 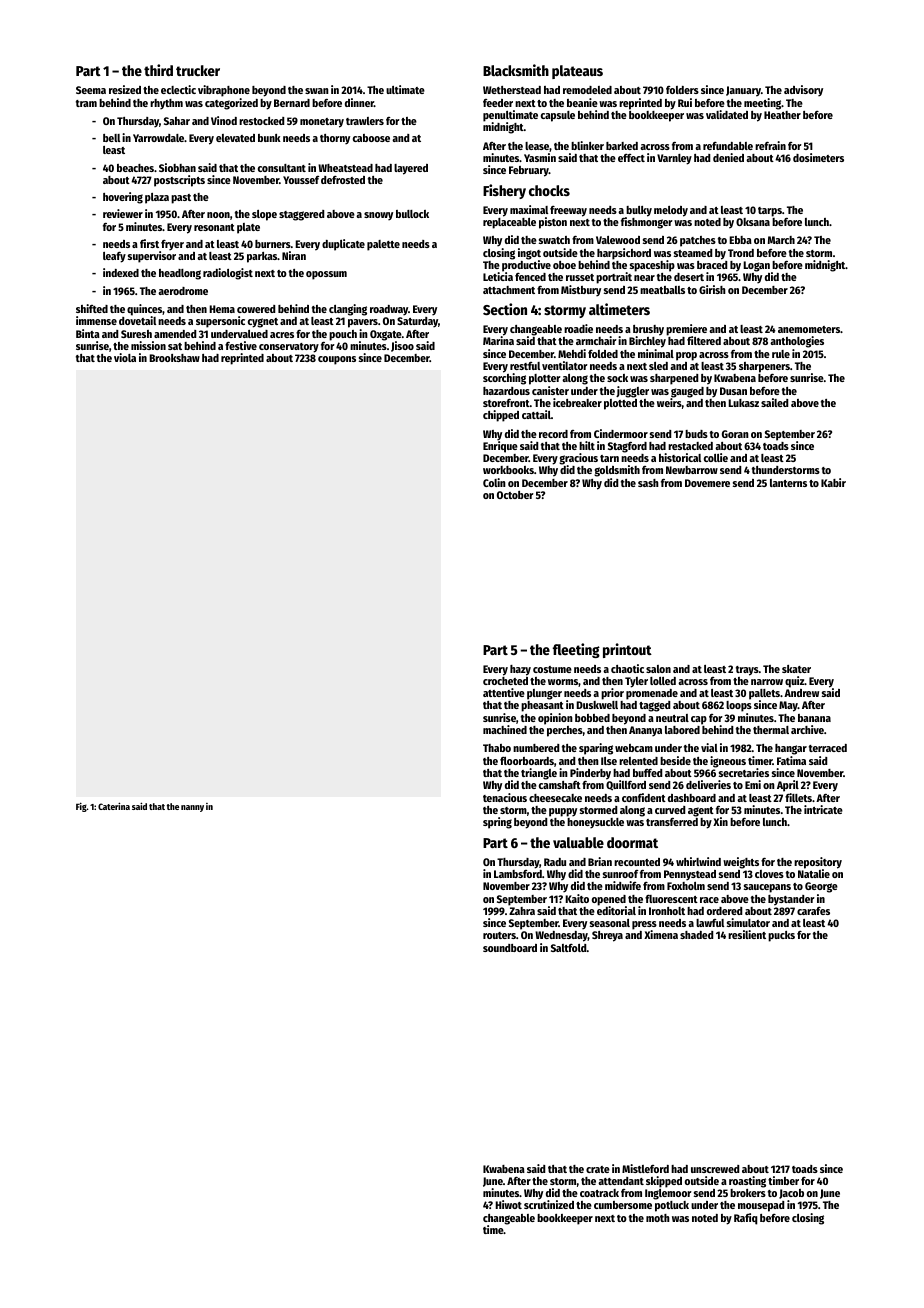 What do you see at coordinates (508, 1204) in the document?
I see `Hiwot` at bounding box center [508, 1204].
